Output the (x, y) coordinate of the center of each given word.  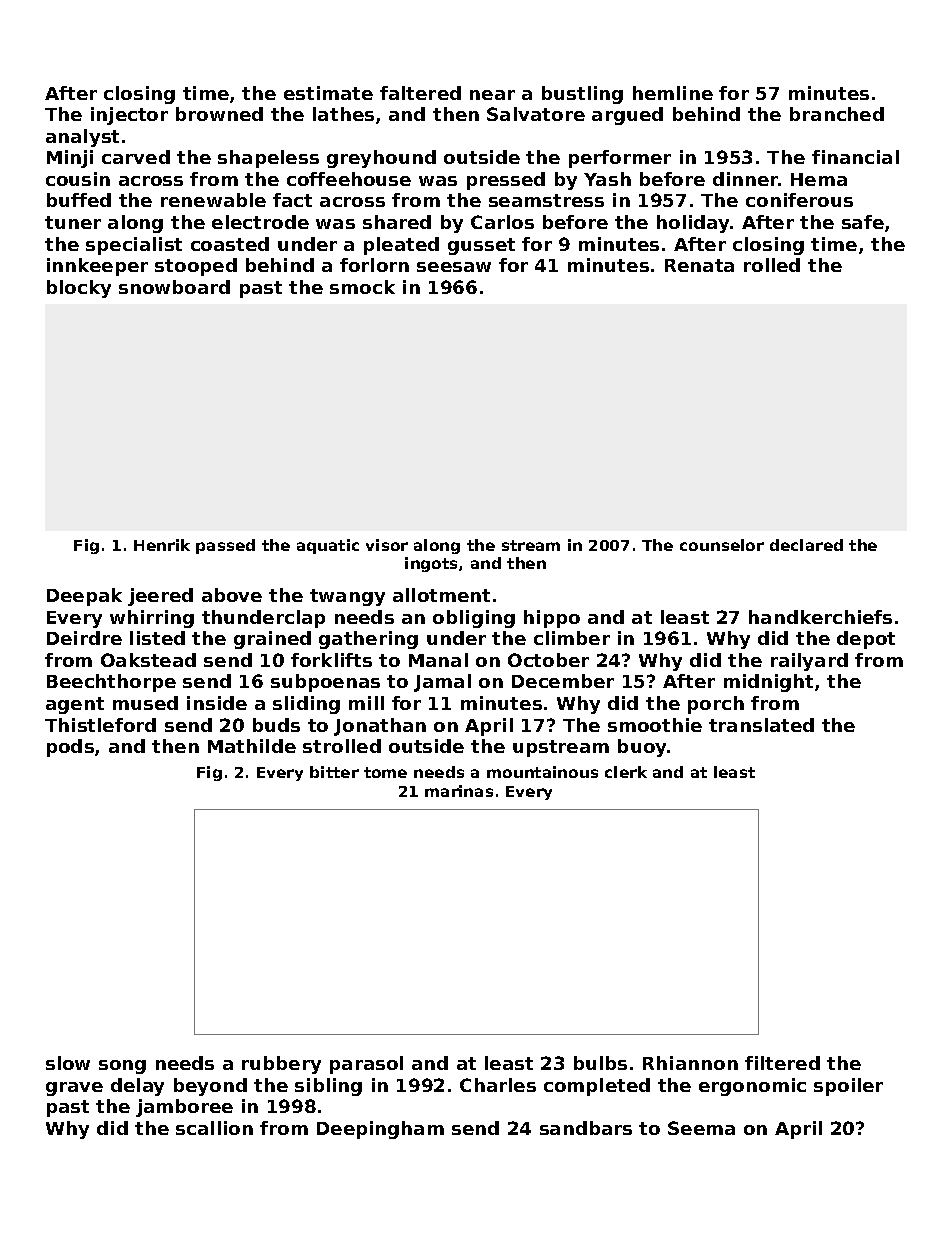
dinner (746, 179)
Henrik (162, 545)
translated (761, 725)
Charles (498, 1085)
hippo (552, 619)
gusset (481, 246)
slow (68, 1063)
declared (806, 545)
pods (70, 748)
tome (385, 772)
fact (292, 200)
